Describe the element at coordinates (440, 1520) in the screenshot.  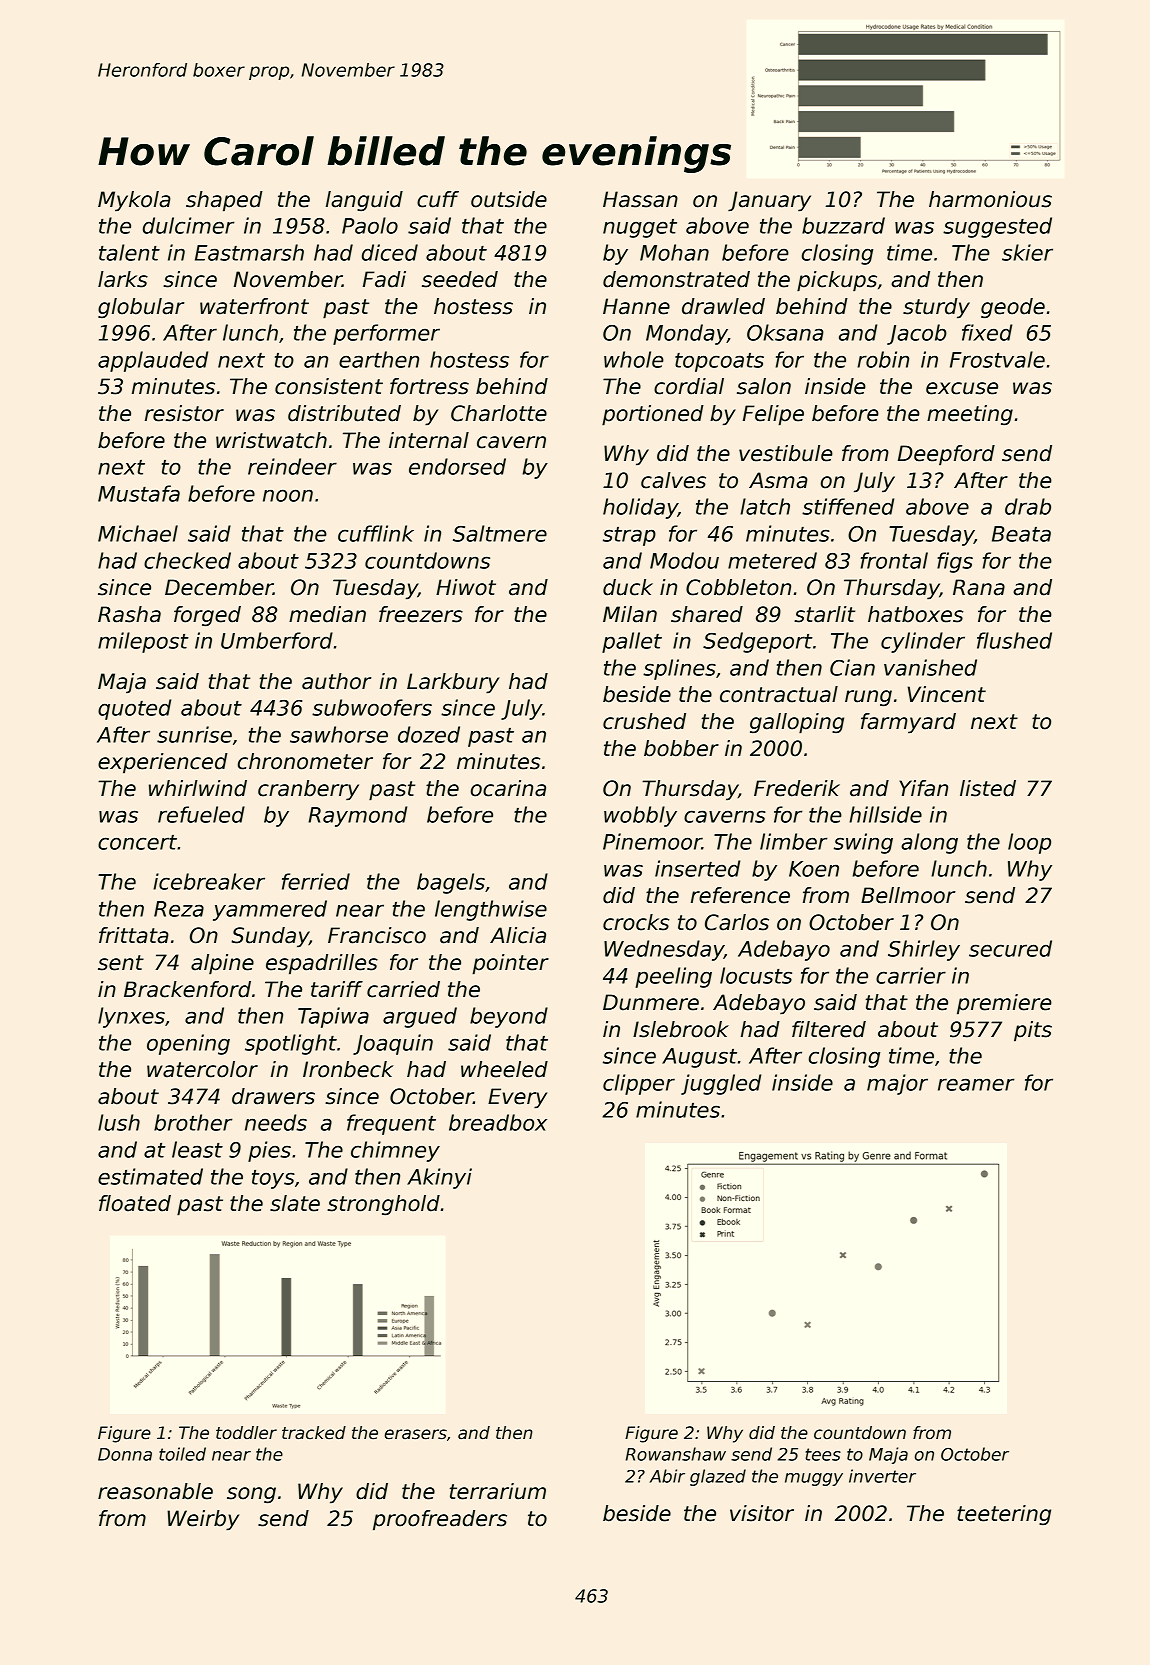
I see `proofreaders` at that location.
